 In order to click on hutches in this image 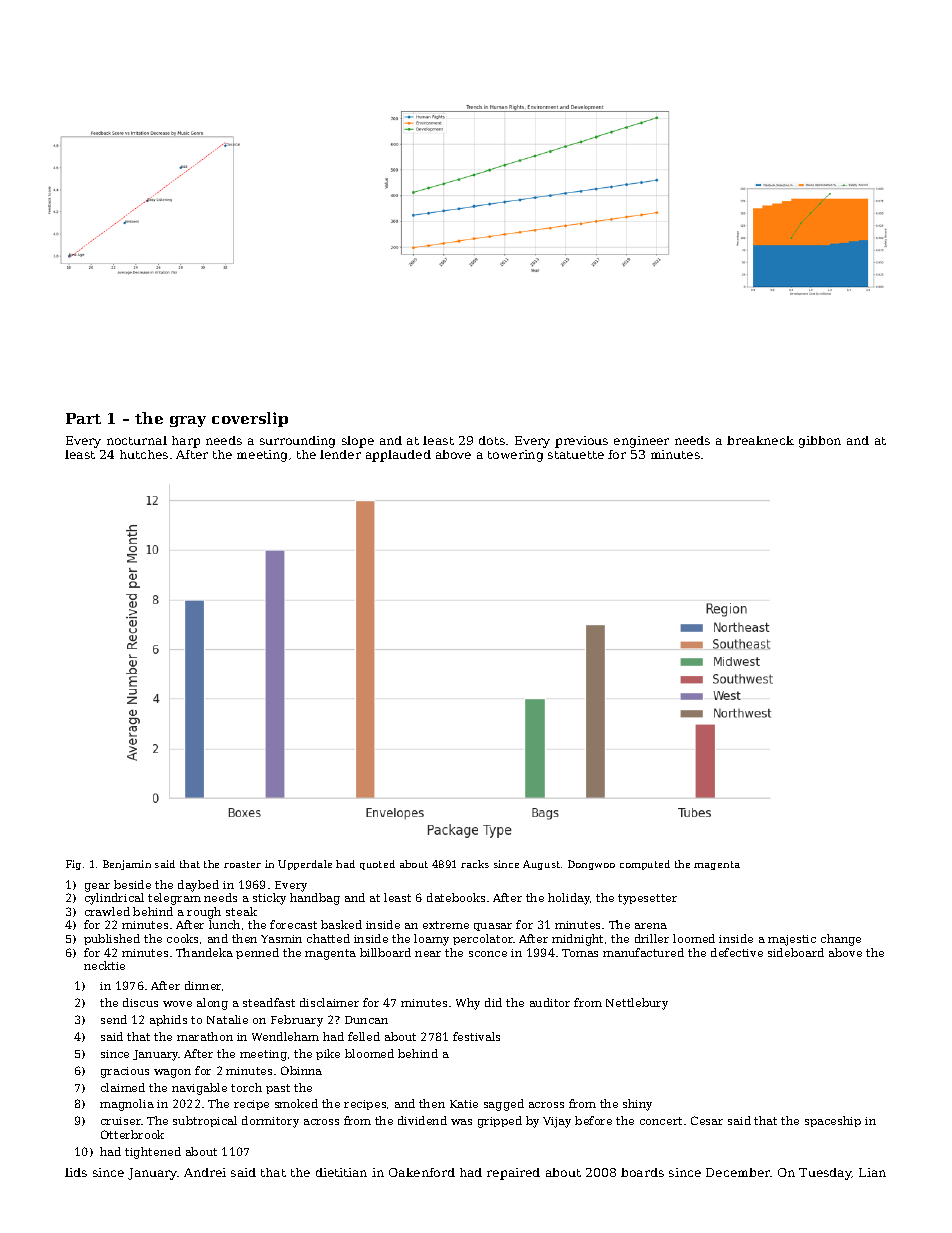, I will do `click(144, 454)`.
